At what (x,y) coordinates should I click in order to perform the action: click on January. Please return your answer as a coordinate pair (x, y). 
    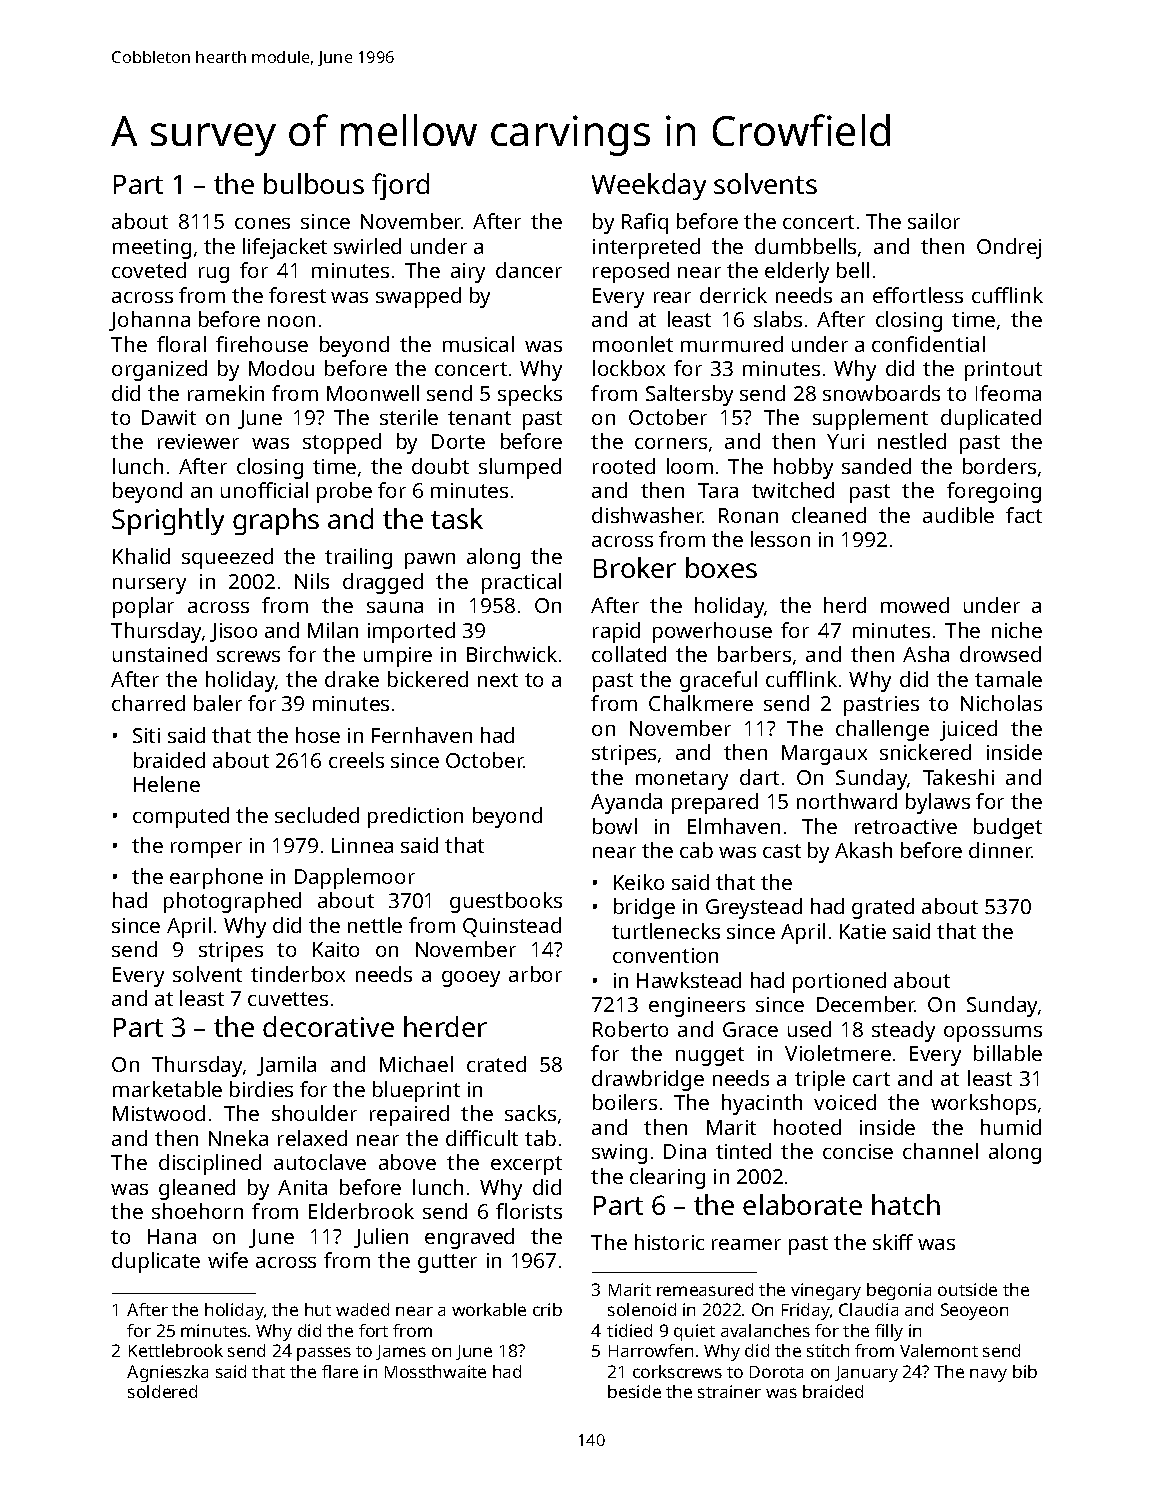
    Looking at the image, I should click on (866, 1374).
